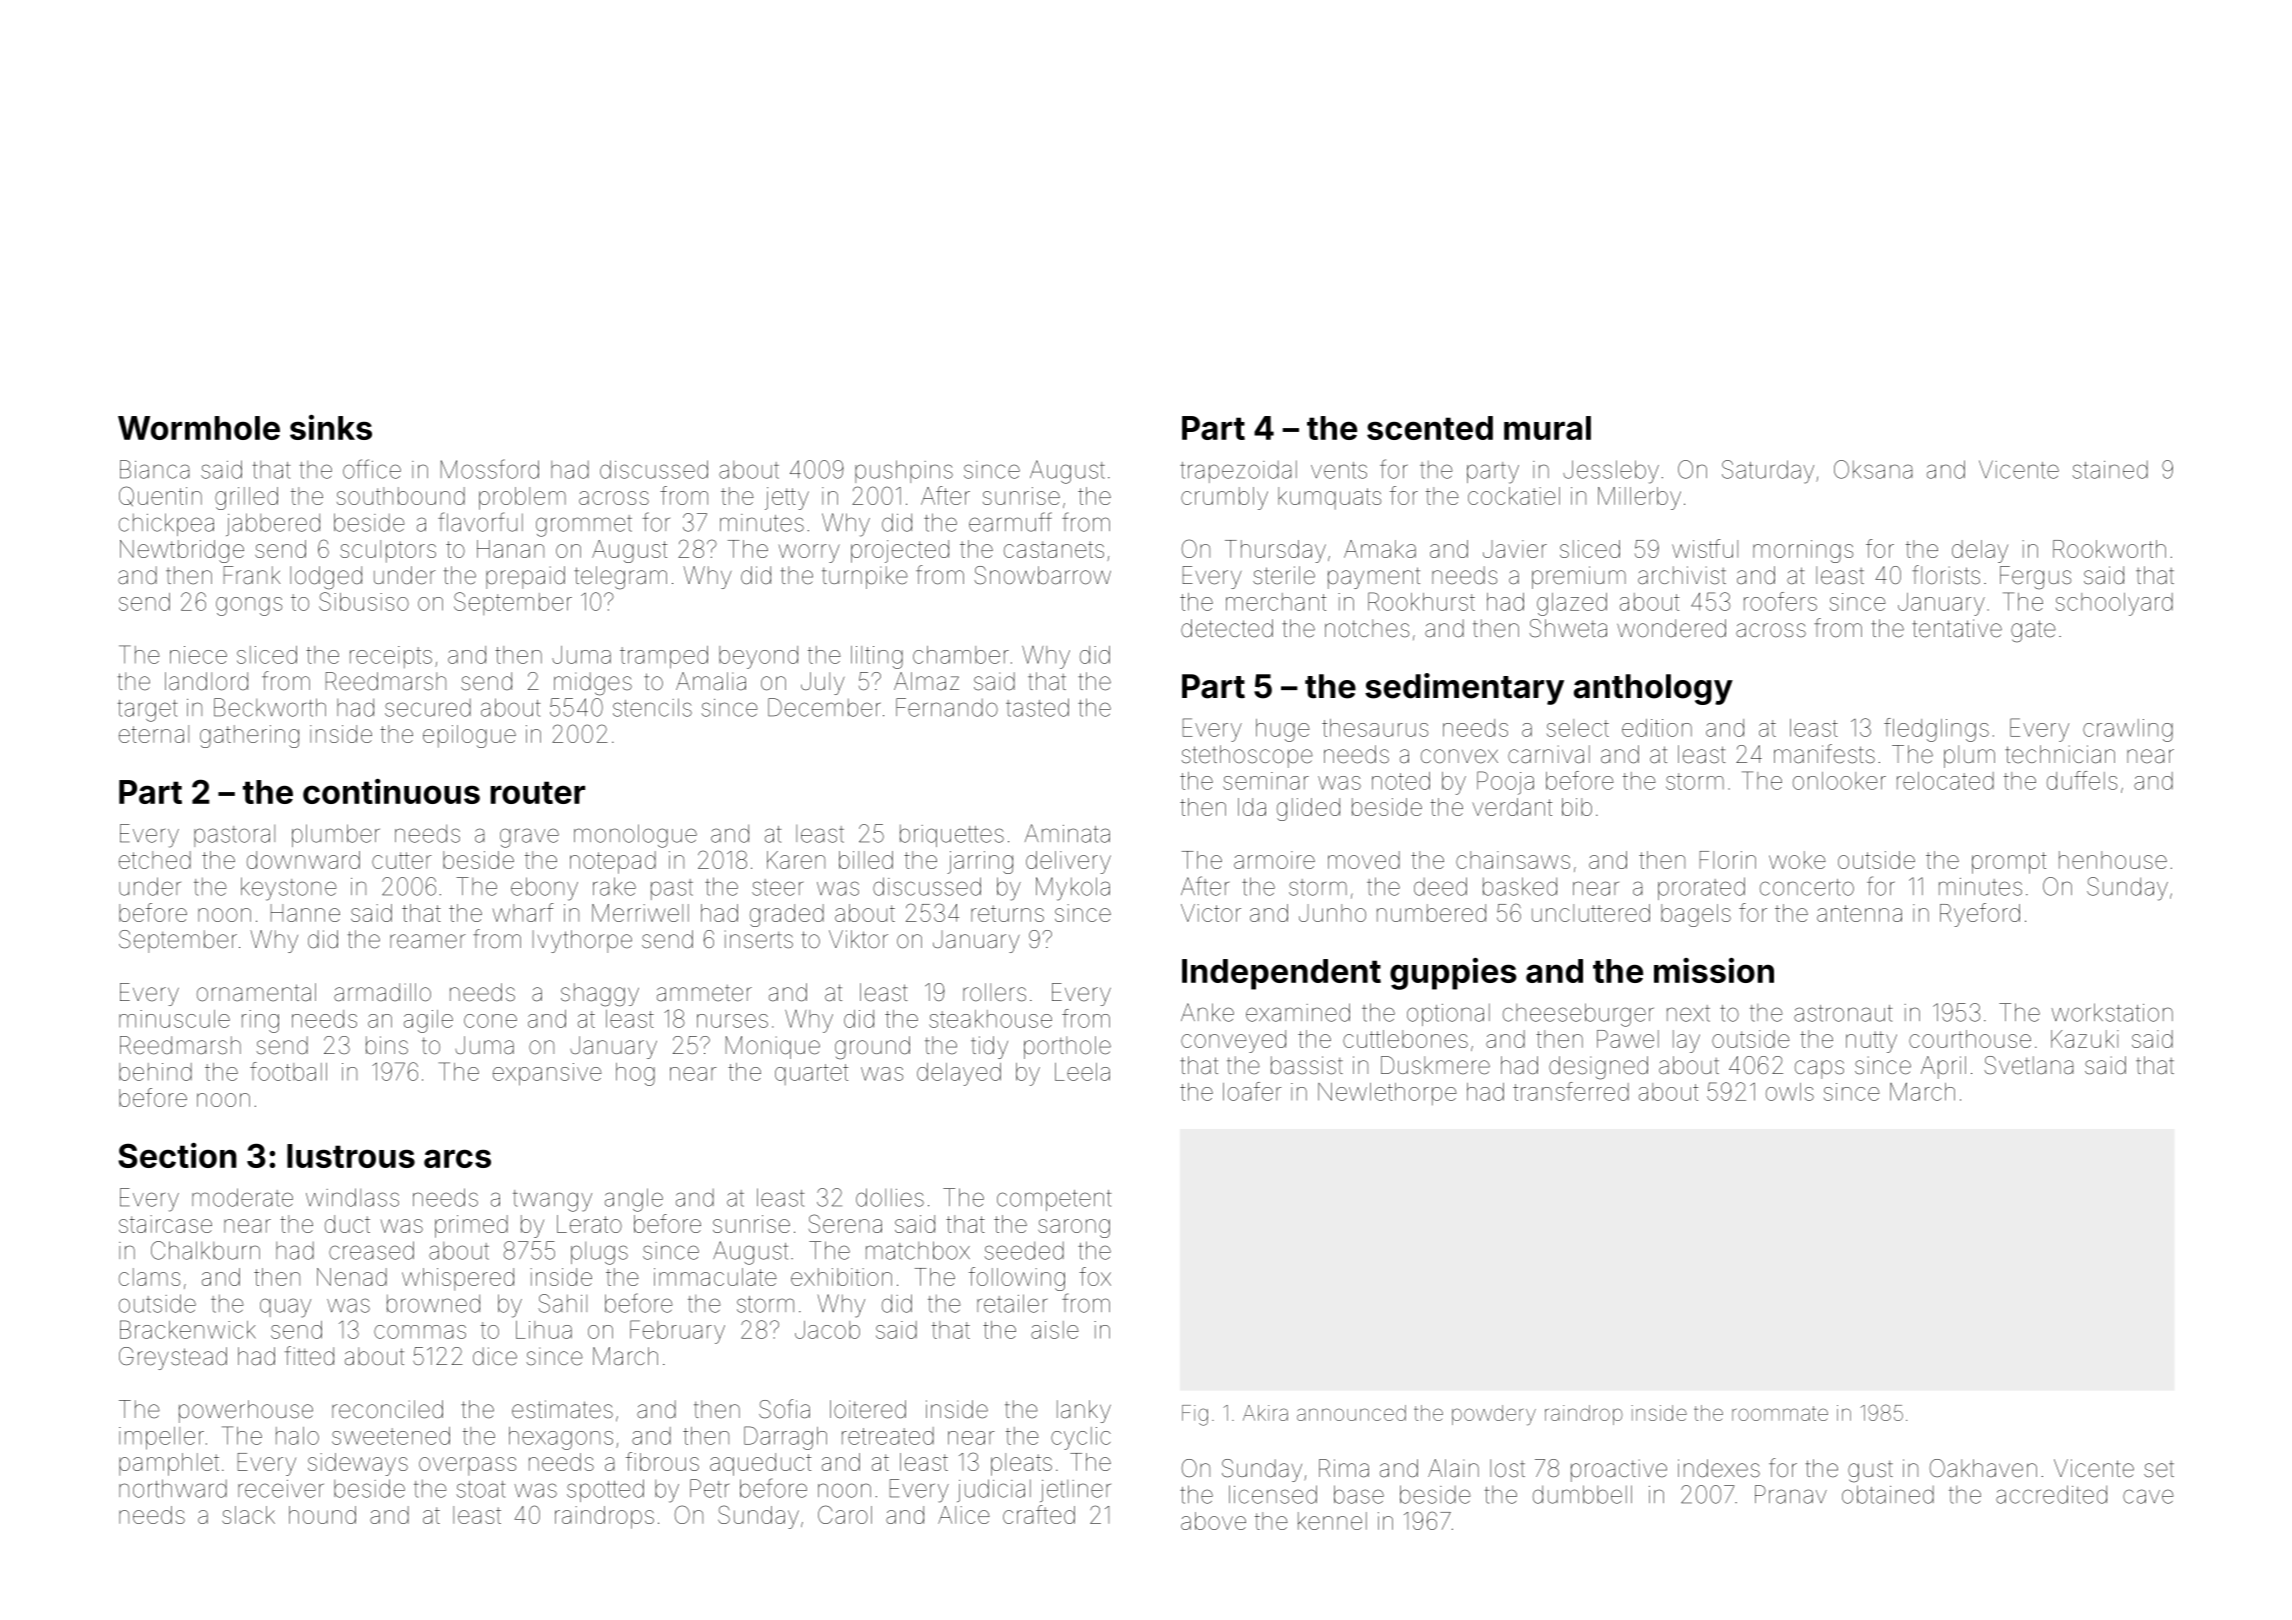 The height and width of the screenshot is (1620, 2292). What do you see at coordinates (1095, 1276) in the screenshot?
I see `fox` at bounding box center [1095, 1276].
